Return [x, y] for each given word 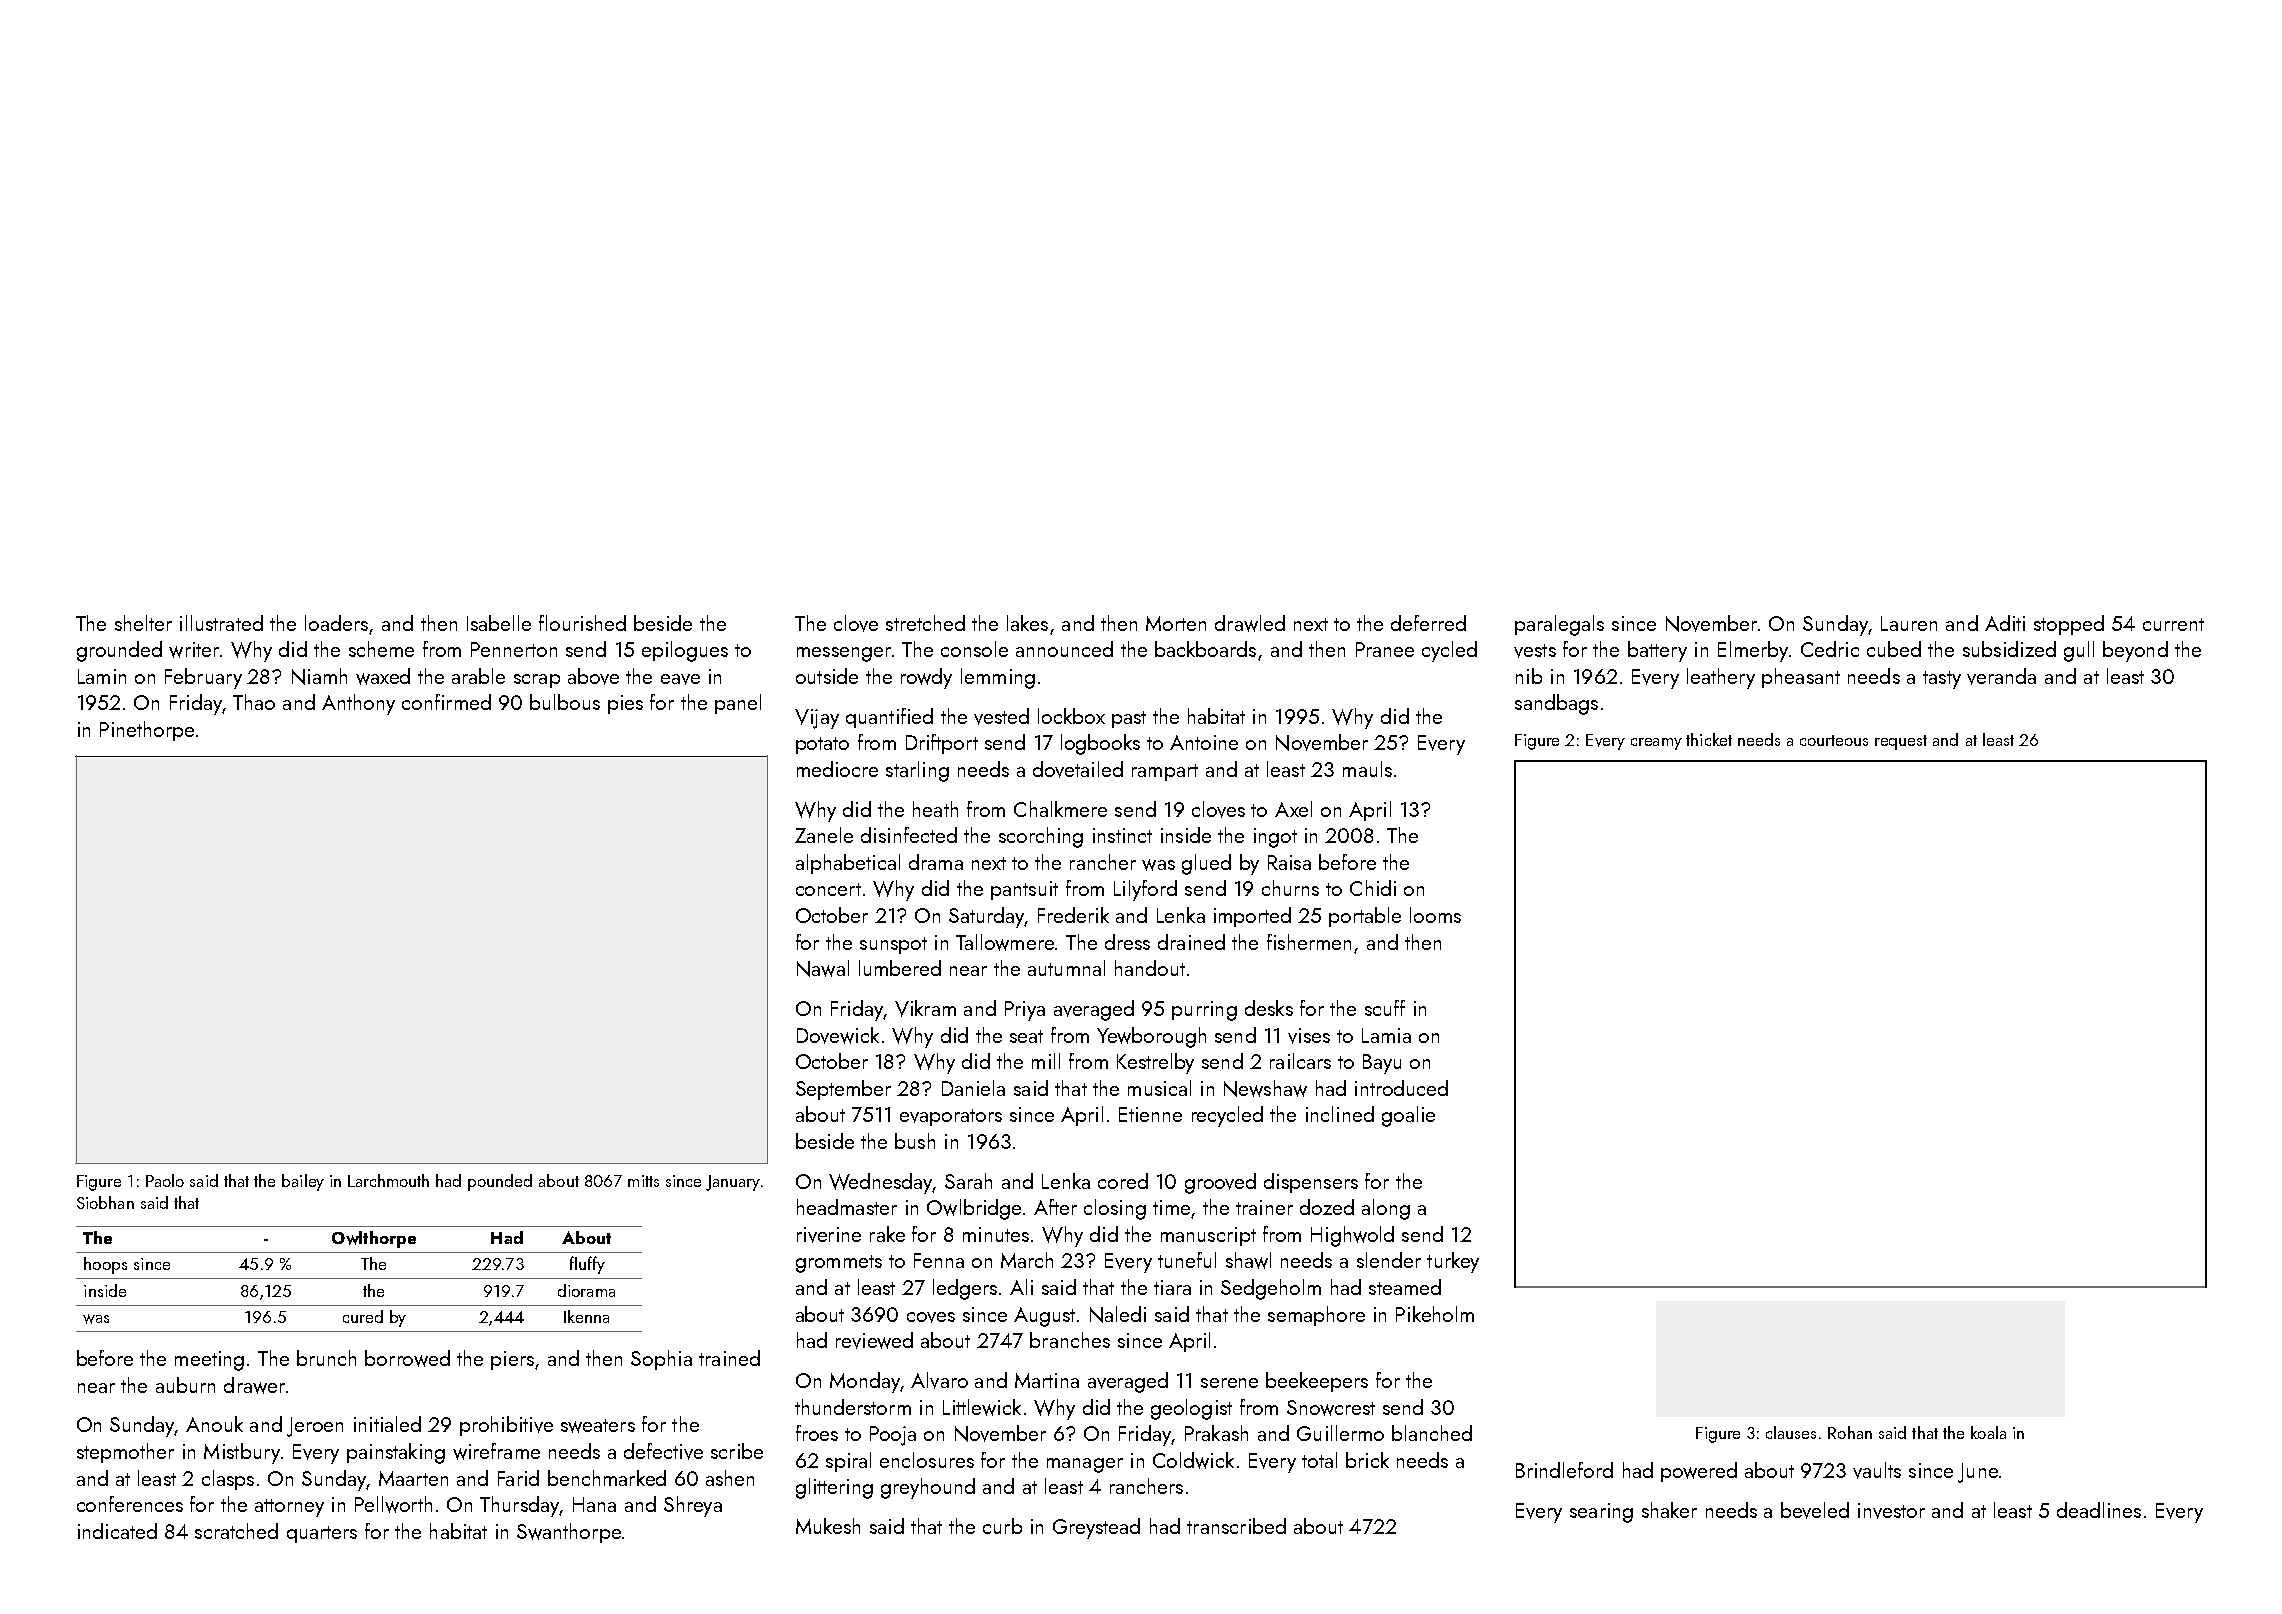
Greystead [1096, 1528]
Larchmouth [388, 1180]
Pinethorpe [147, 731]
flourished [582, 623]
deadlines [2099, 1510]
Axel [1293, 809]
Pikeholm [1435, 1314]
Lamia [1386, 1035]
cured [363, 1316]
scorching [1041, 837]
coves [931, 1317]
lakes [1027, 623]
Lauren [1909, 623]
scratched [236, 1531]
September [843, 1090]
